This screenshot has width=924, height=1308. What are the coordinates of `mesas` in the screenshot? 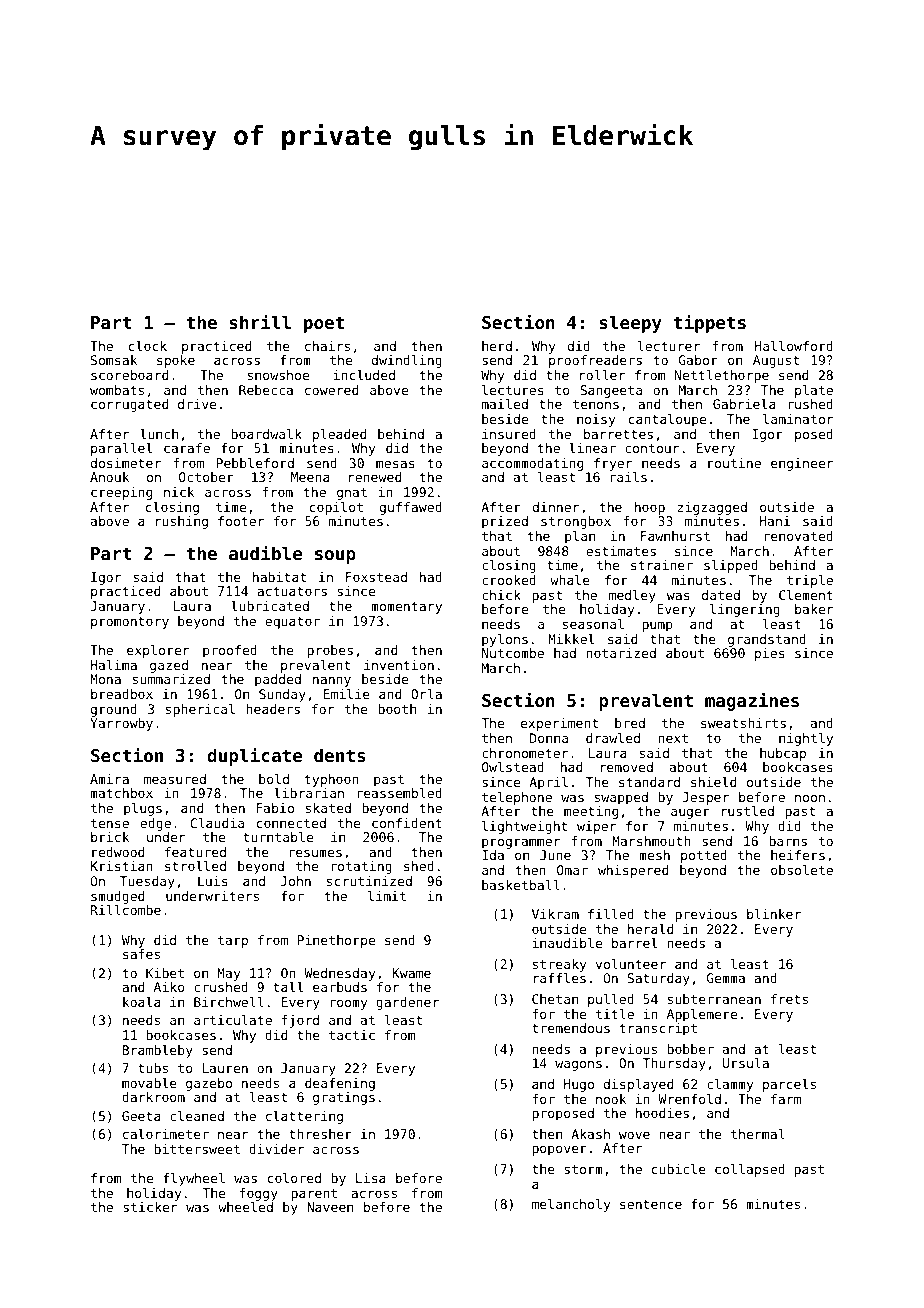 It's located at (395, 464).
